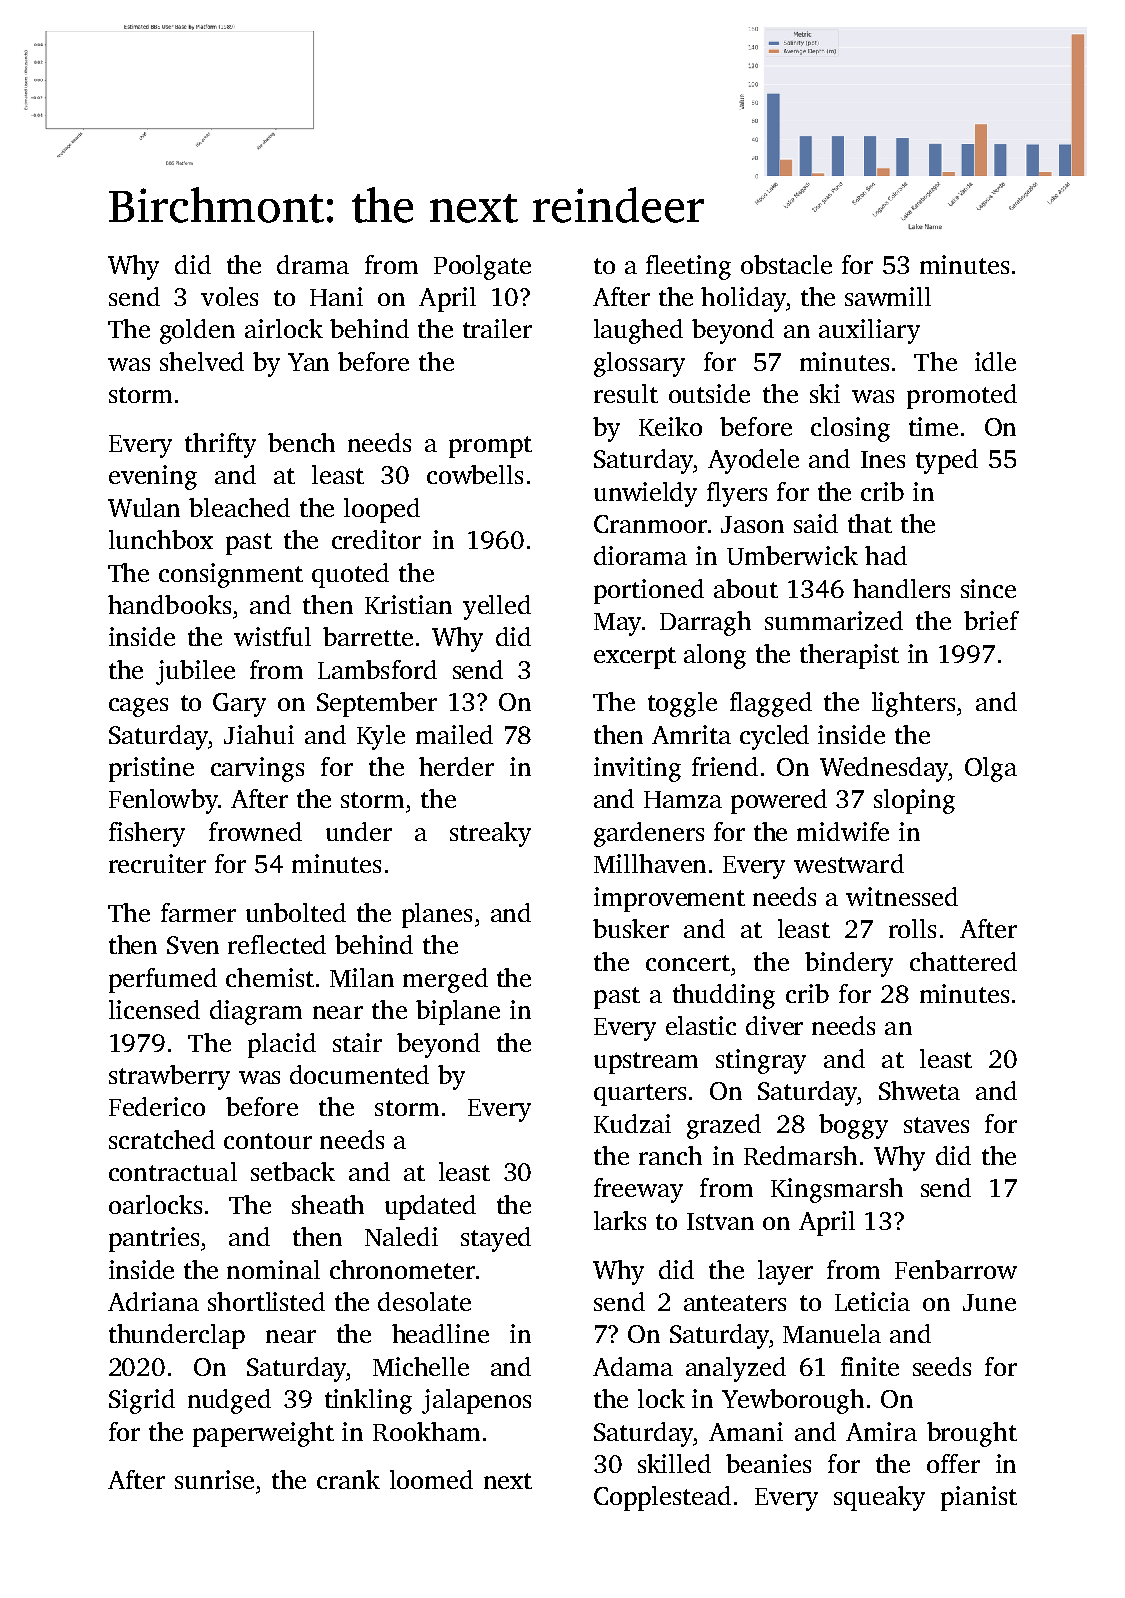 This screenshot has width=1125, height=1598. Describe the element at coordinates (157, 1106) in the screenshot. I see `Federico` at that location.
